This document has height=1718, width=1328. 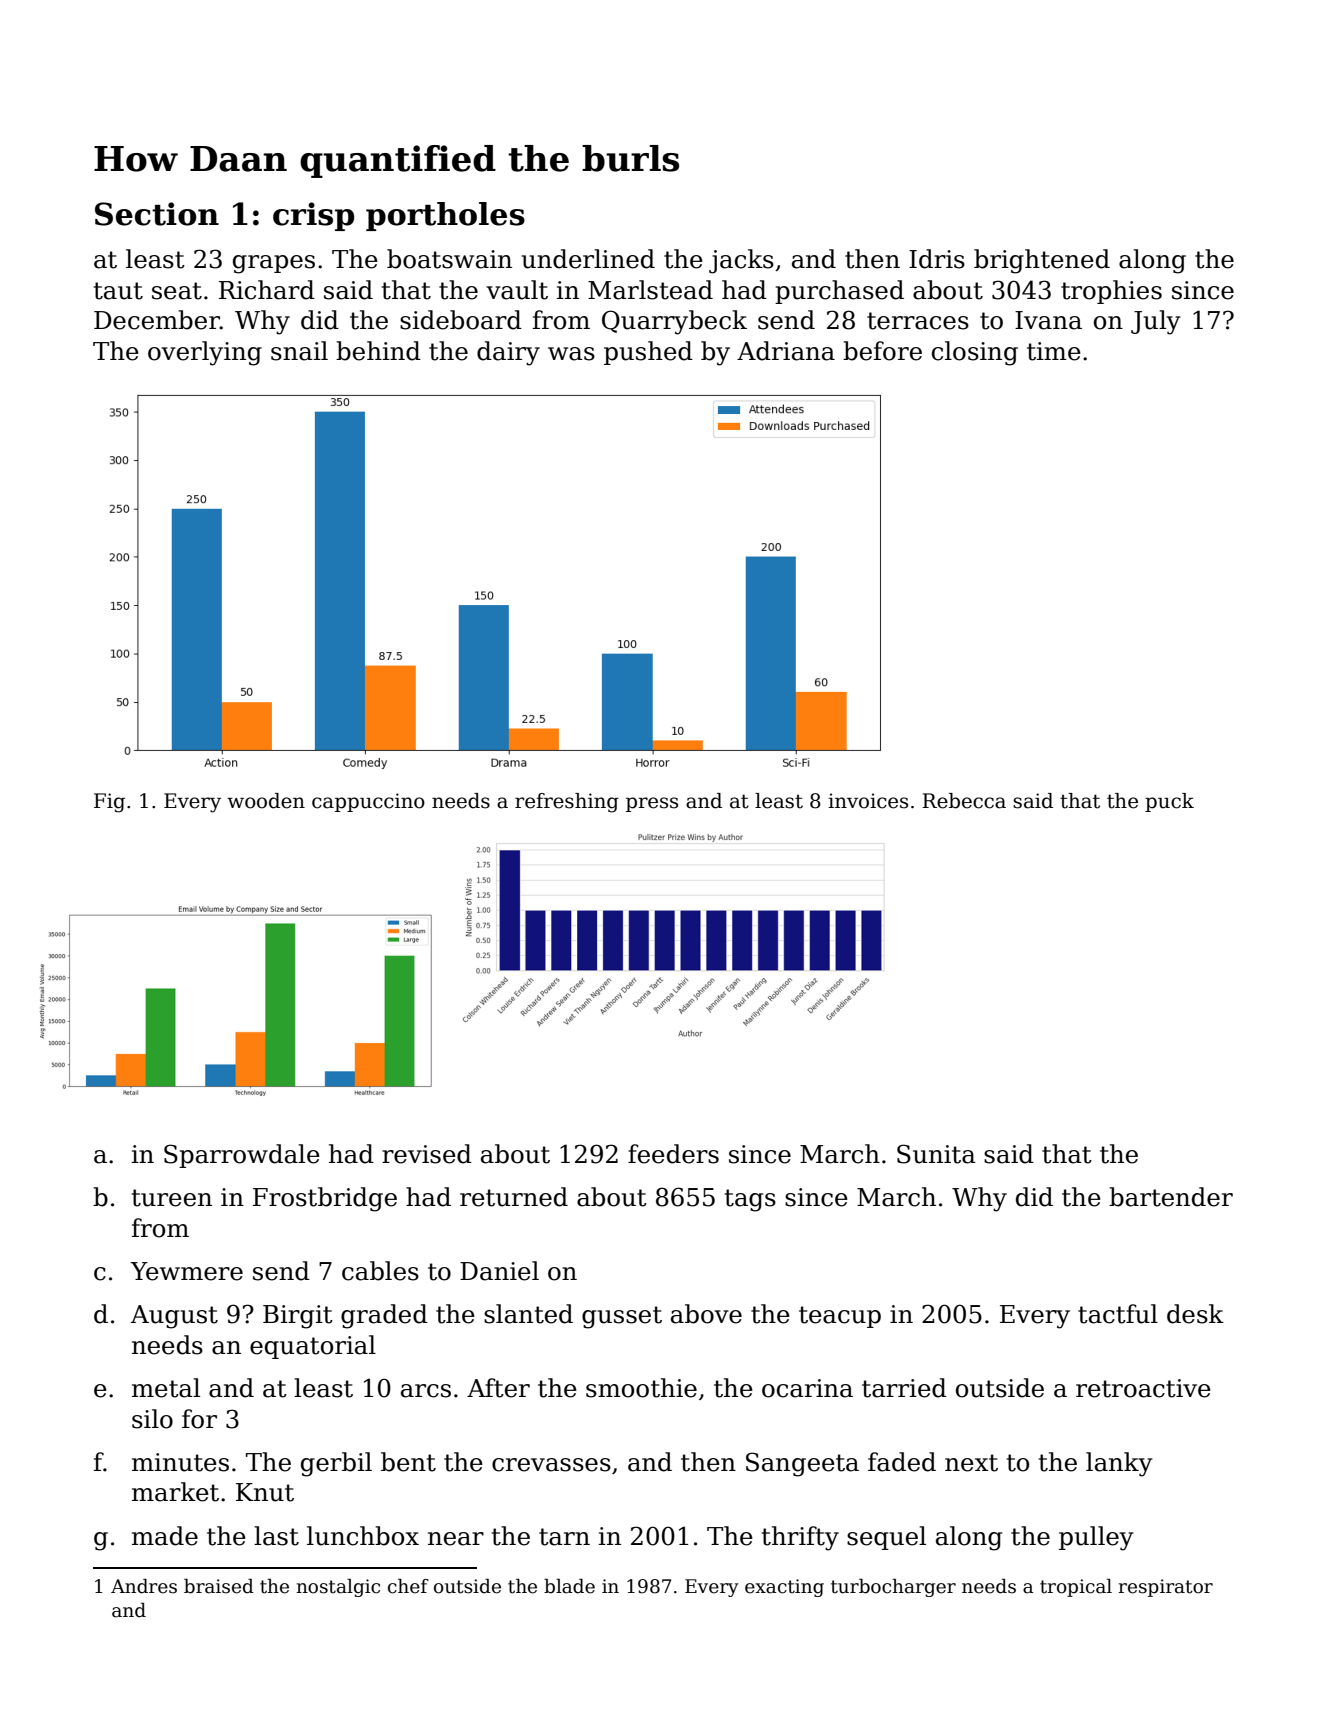 What do you see at coordinates (118, 291) in the document?
I see `taut` at bounding box center [118, 291].
